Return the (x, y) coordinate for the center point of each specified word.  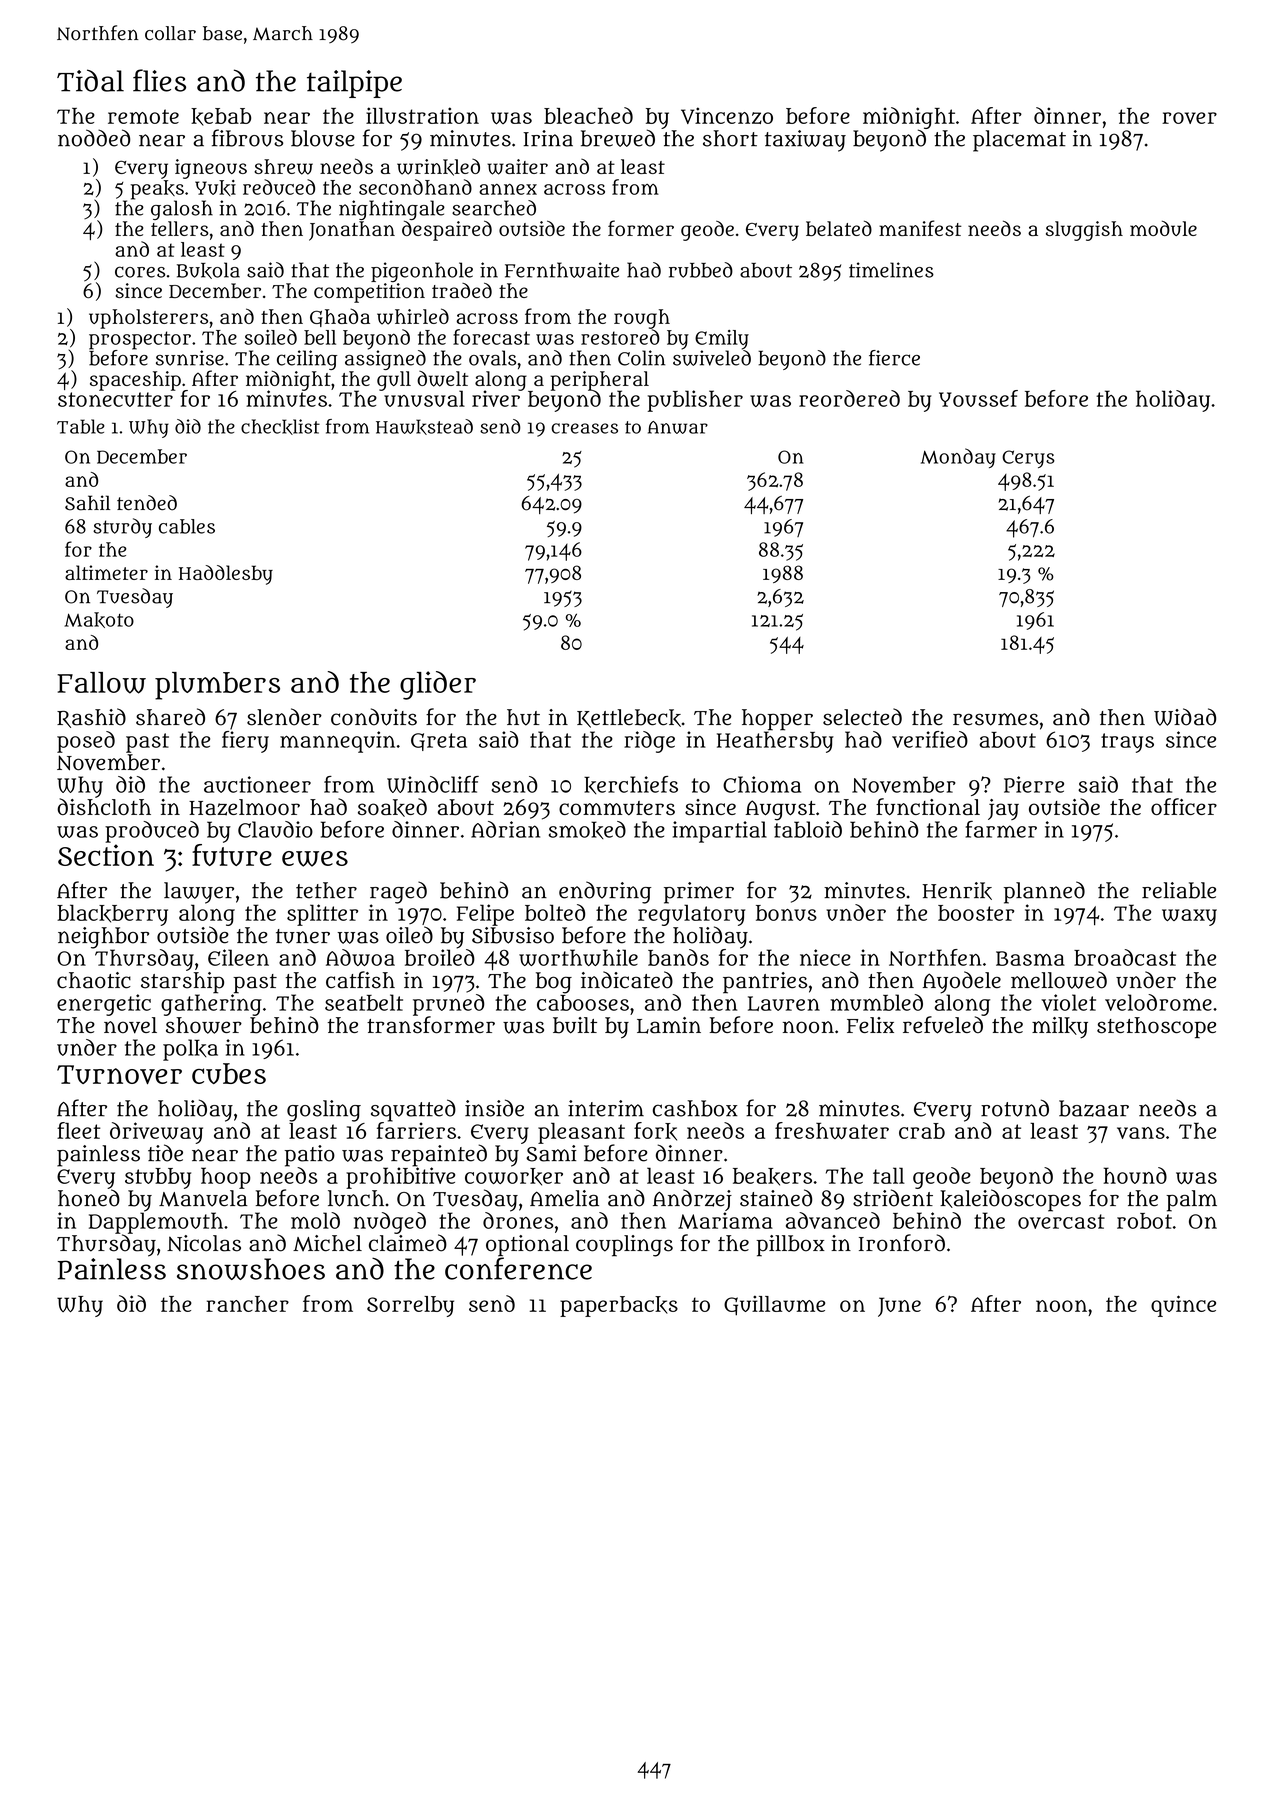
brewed (618, 138)
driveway (156, 1133)
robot (1144, 1221)
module (1163, 228)
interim (606, 1108)
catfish (360, 980)
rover (1189, 118)
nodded (94, 138)
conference (518, 1268)
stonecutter (115, 399)
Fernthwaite (562, 270)
